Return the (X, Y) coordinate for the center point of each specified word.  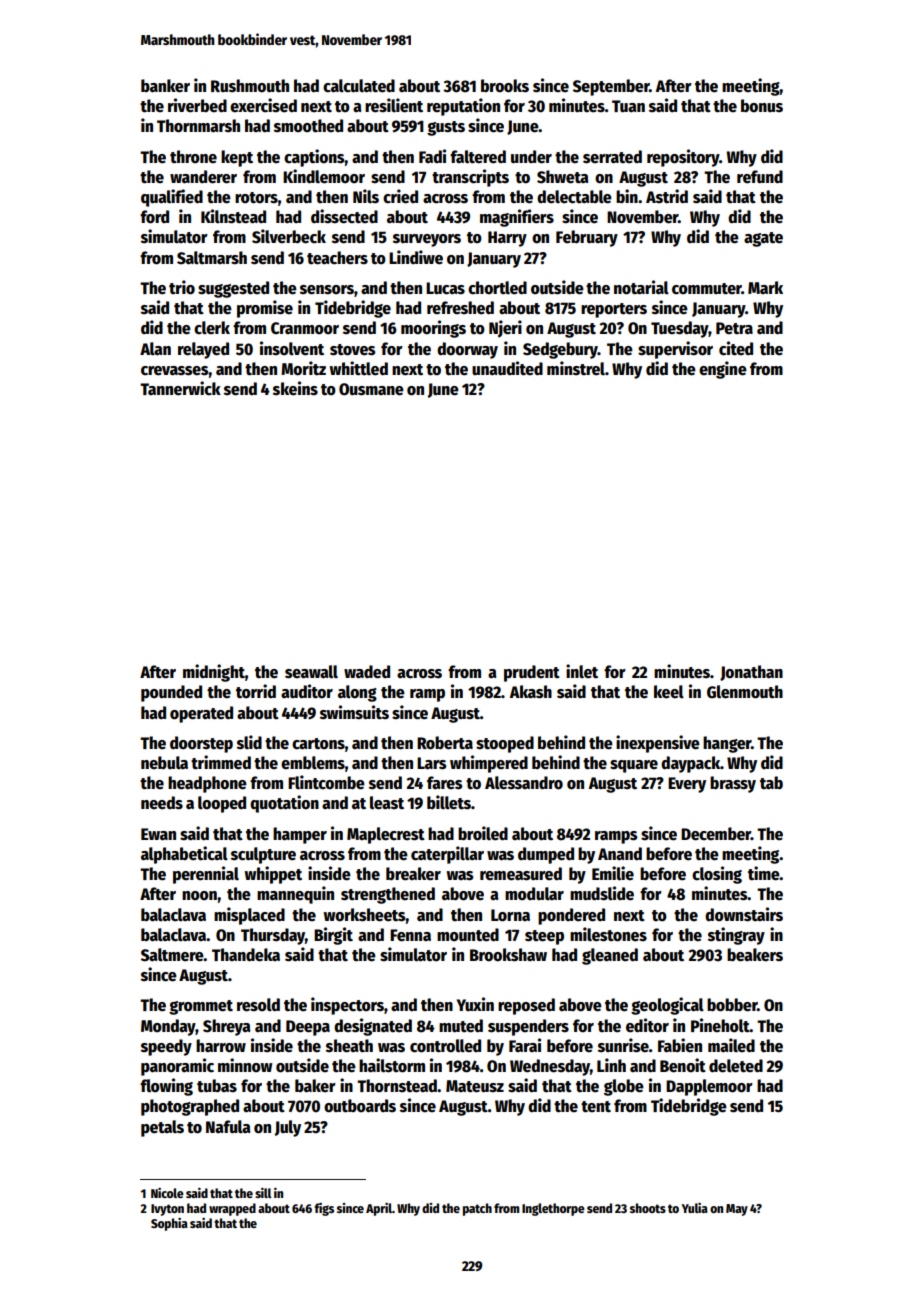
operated (201, 714)
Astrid (667, 196)
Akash (531, 692)
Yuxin (475, 1004)
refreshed (460, 308)
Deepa (308, 1028)
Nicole (167, 1193)
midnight (214, 673)
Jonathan (751, 673)
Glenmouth (745, 692)
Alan (155, 349)
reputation (463, 107)
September (611, 87)
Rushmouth (250, 86)
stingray (736, 936)
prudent (532, 673)
